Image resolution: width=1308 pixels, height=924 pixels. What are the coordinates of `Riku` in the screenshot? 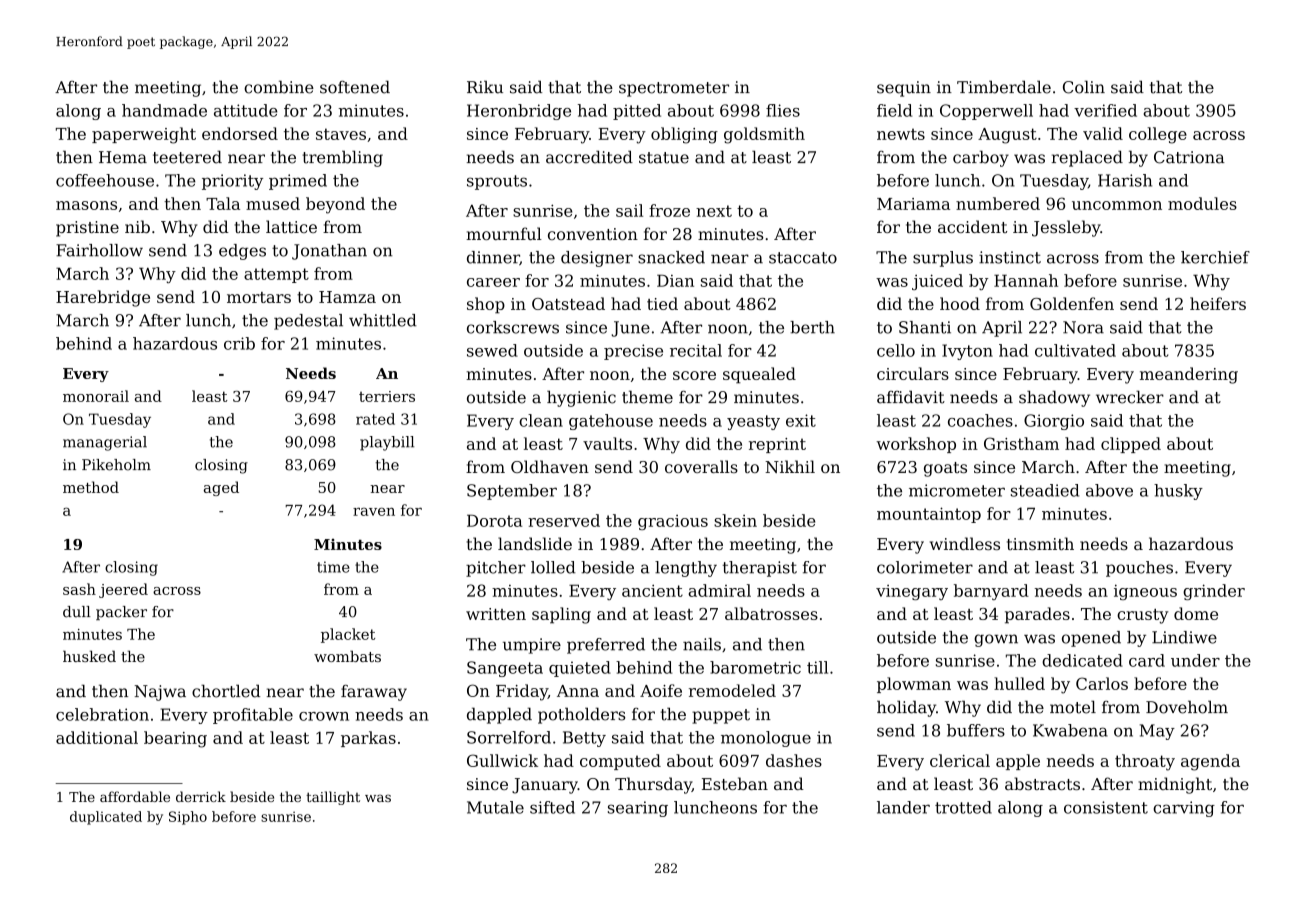 It's located at (485, 87).
